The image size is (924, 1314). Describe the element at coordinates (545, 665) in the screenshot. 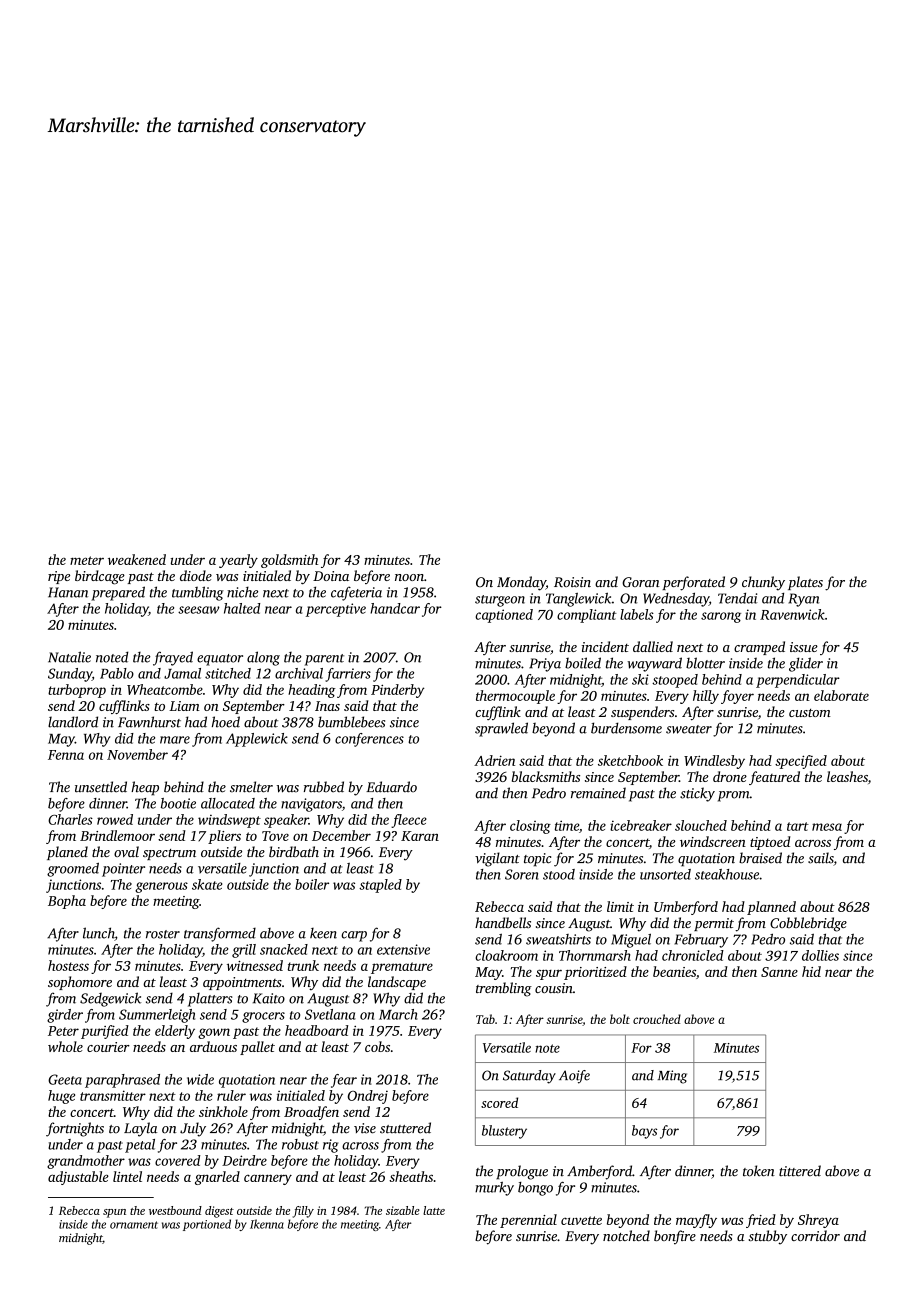

I see `Priya` at that location.
